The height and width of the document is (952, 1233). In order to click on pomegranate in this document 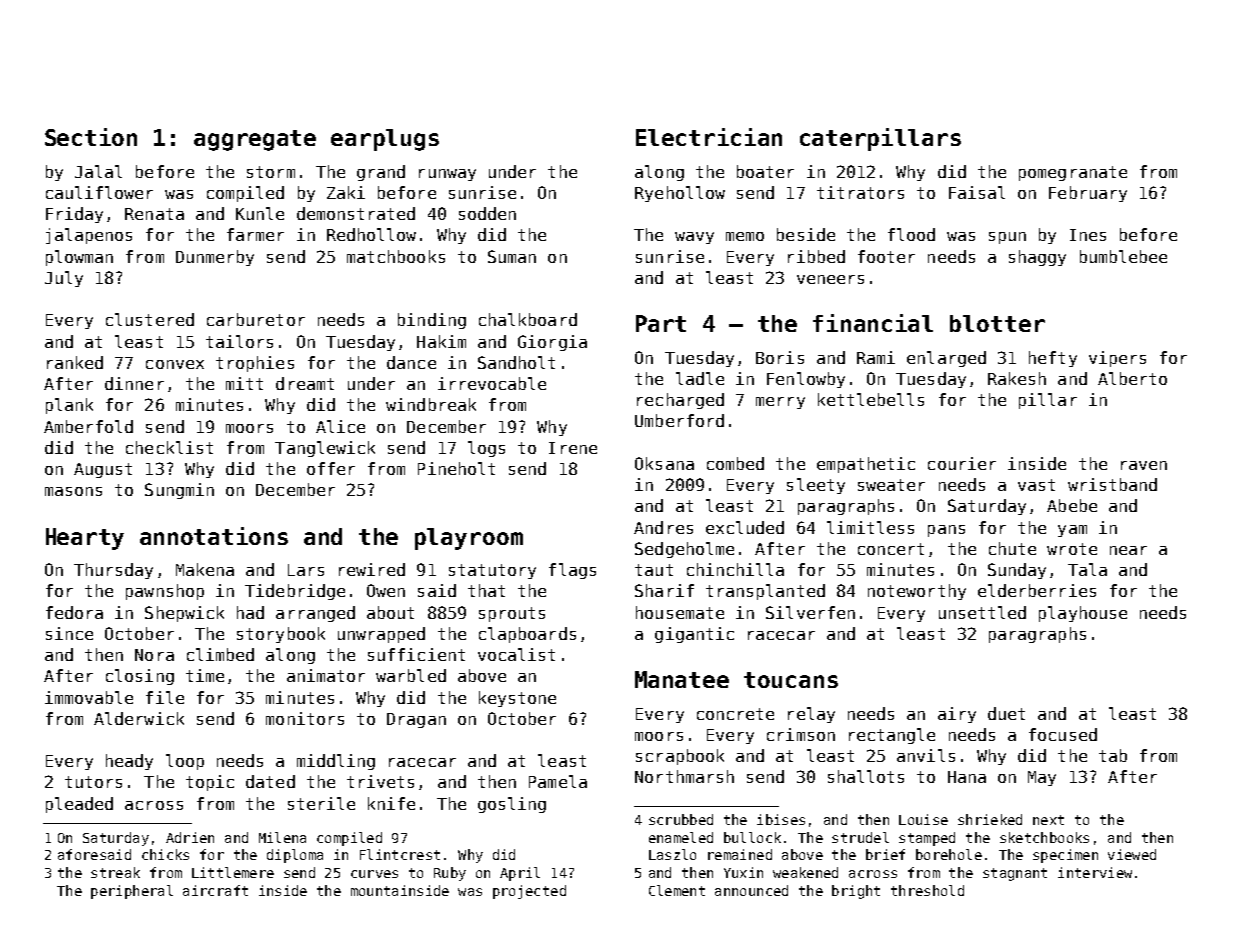, I will do `click(1073, 173)`.
